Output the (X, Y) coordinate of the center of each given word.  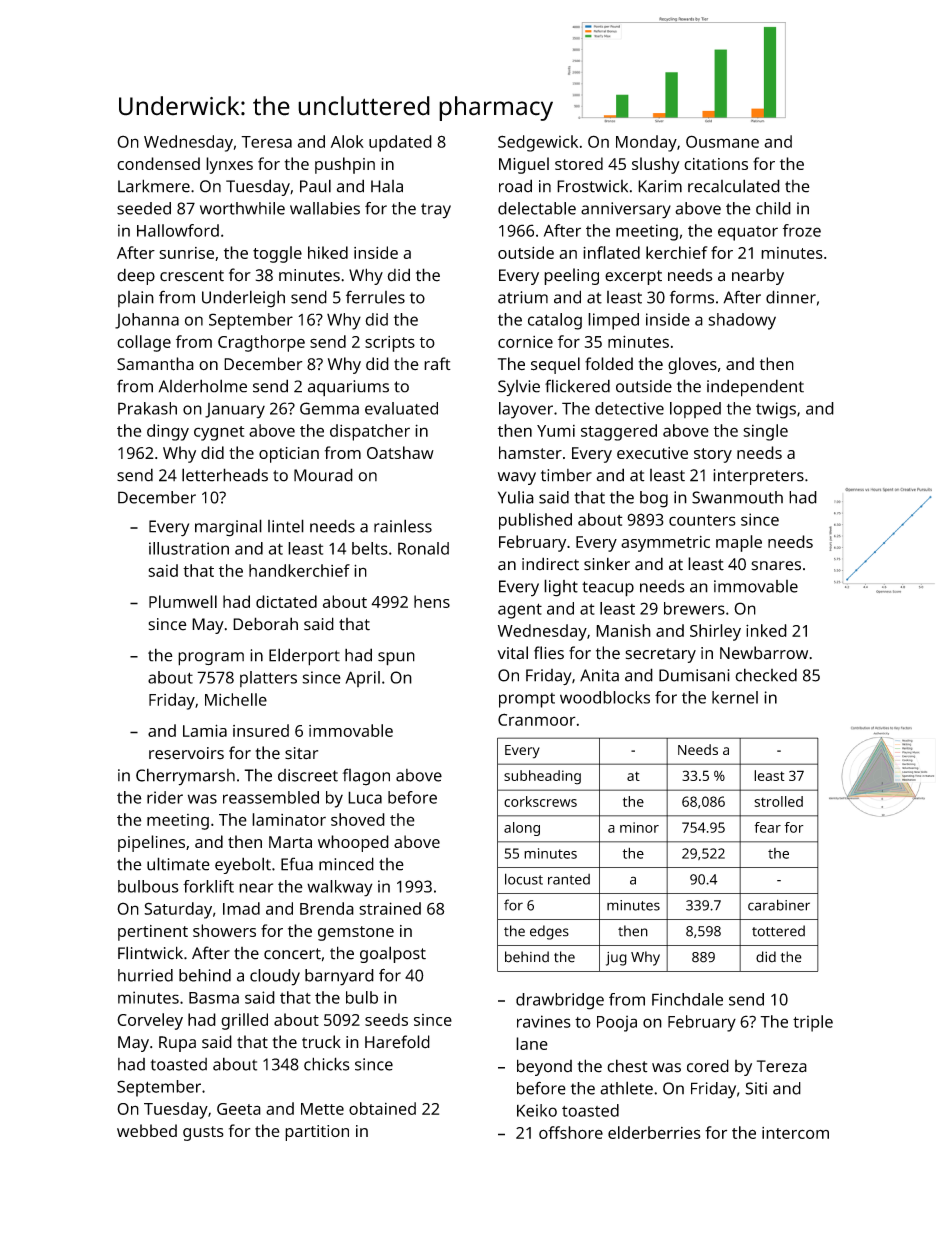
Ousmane (722, 141)
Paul (315, 186)
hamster (530, 452)
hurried (145, 975)
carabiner (779, 905)
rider (165, 797)
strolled (778, 801)
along (522, 829)
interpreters (758, 477)
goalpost (393, 954)
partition (317, 1133)
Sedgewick (538, 143)
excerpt (633, 277)
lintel (286, 526)
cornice (525, 342)
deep (136, 276)
